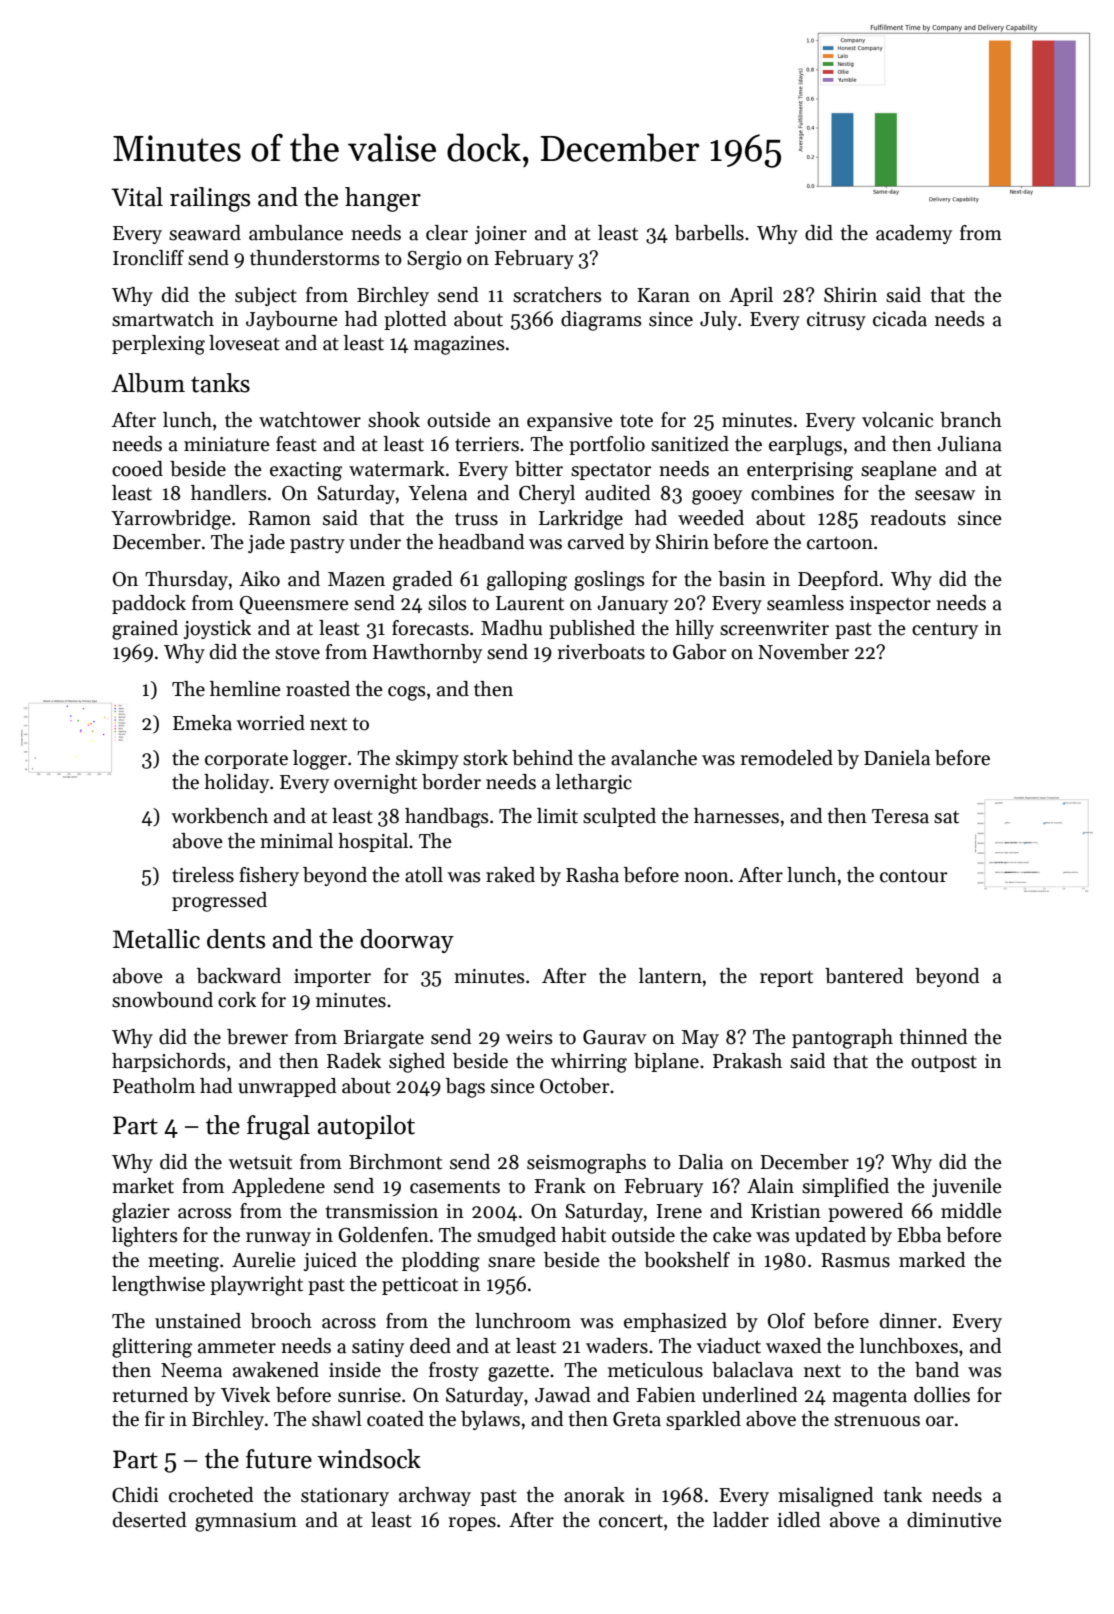 The image size is (1114, 1614). What do you see at coordinates (510, 875) in the image?
I see `raked` at bounding box center [510, 875].
